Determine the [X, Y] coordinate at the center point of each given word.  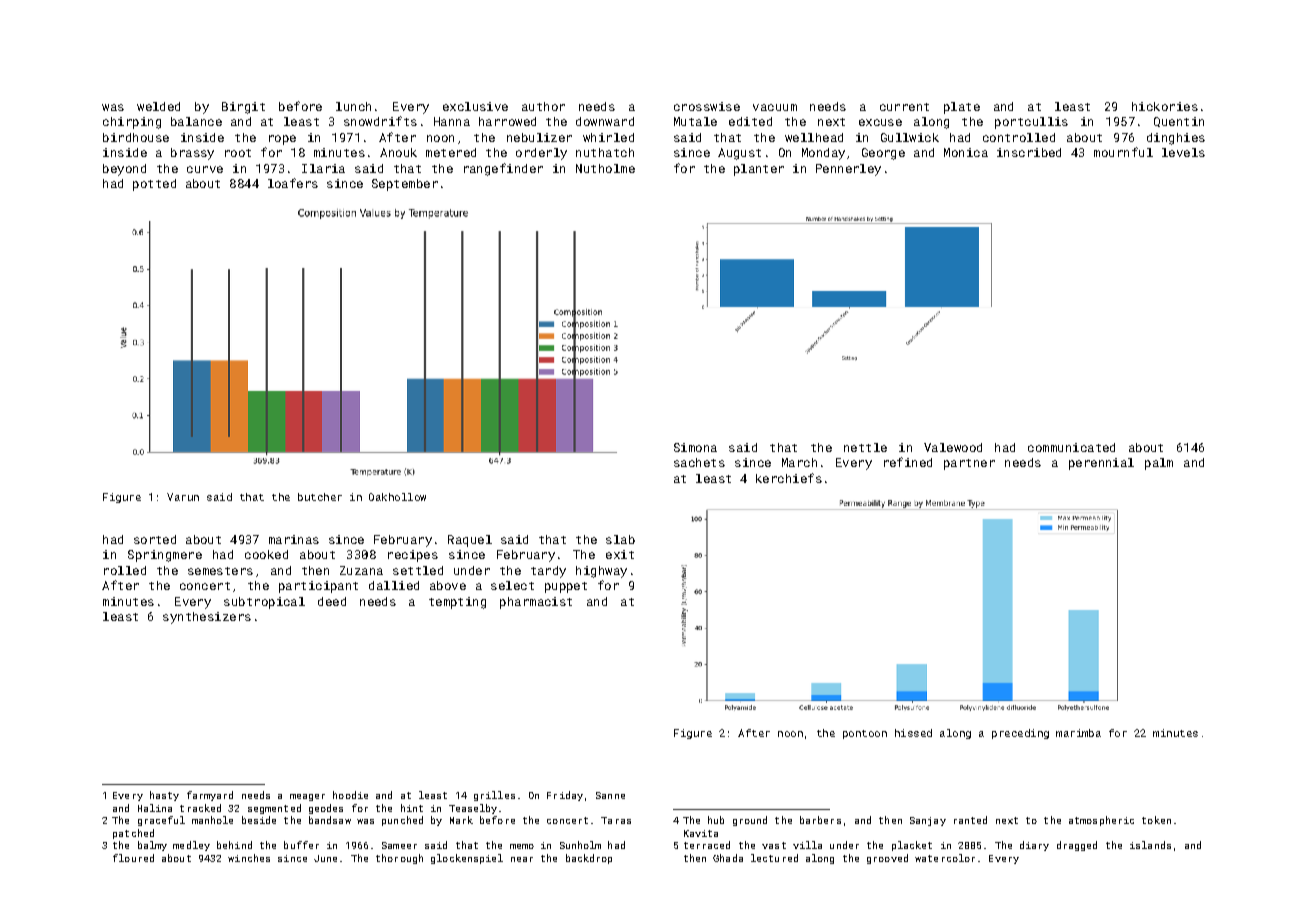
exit [620, 554]
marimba [1078, 733]
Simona [695, 447]
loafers [293, 183]
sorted [155, 539]
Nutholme [605, 168]
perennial [1101, 464]
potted [154, 185]
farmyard [210, 796]
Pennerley [848, 170]
